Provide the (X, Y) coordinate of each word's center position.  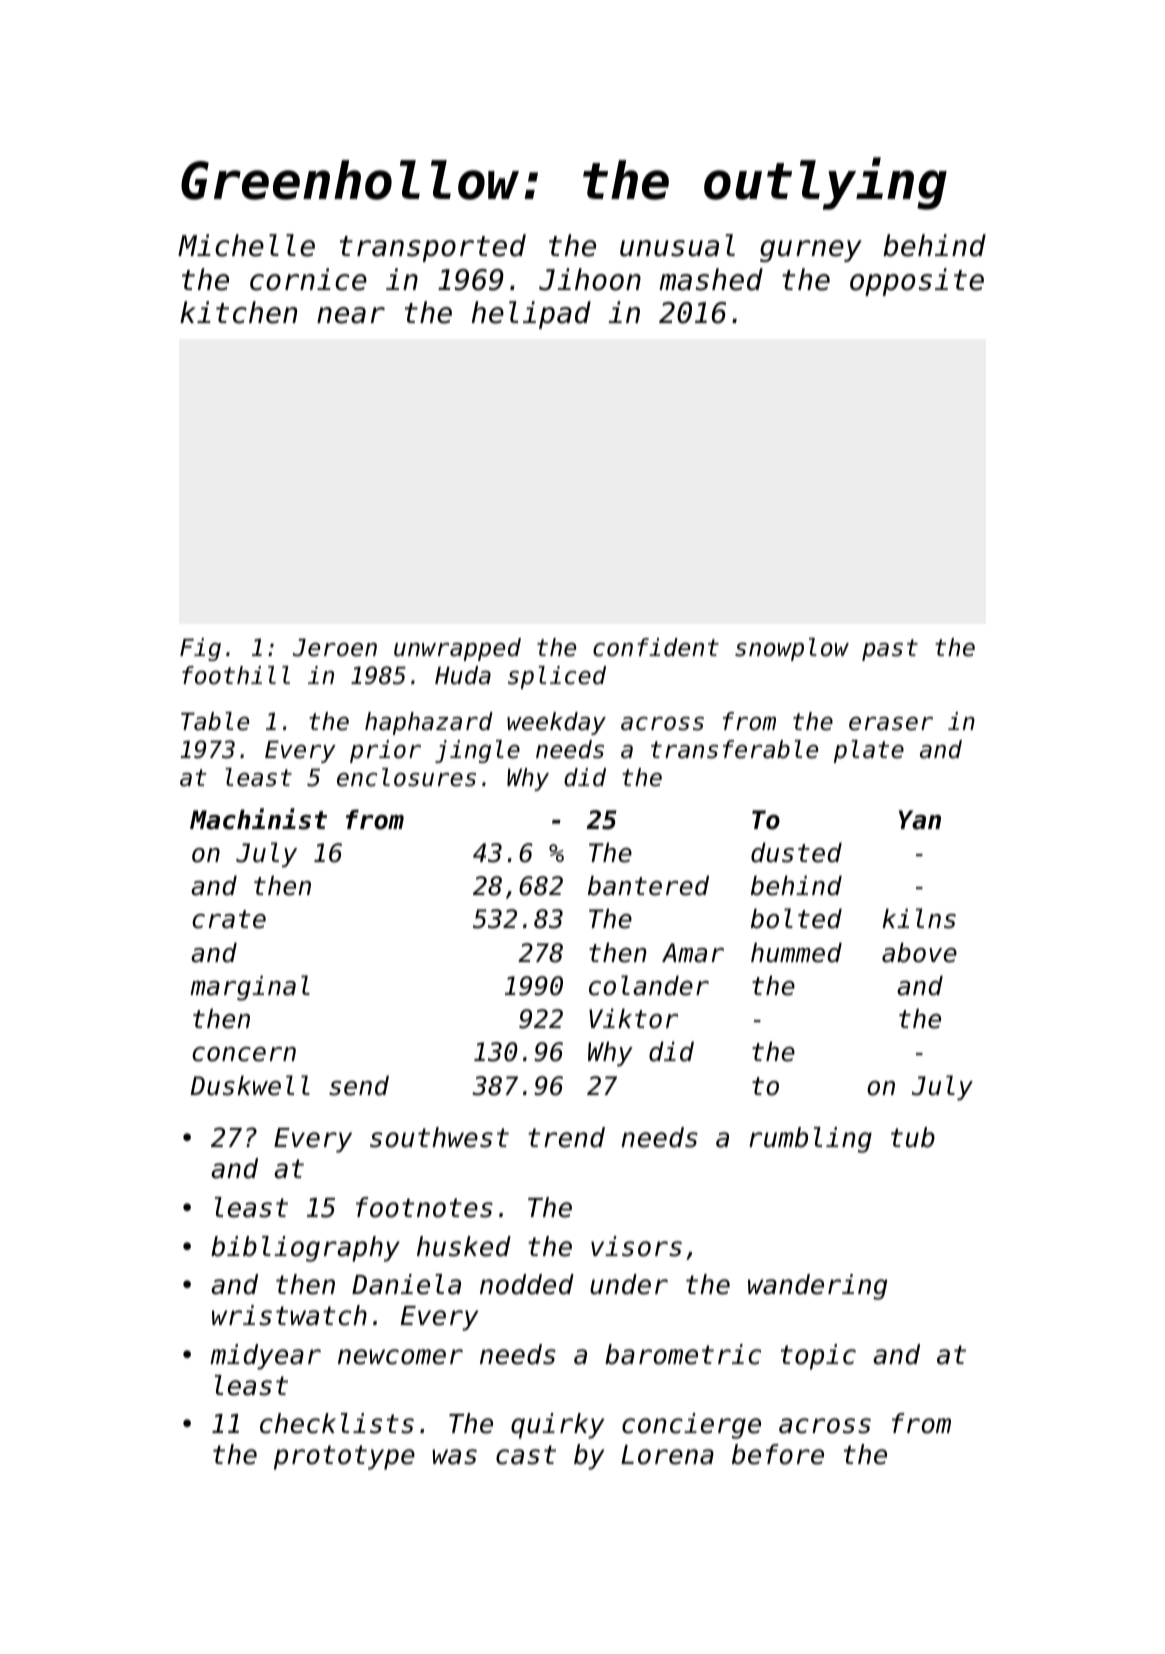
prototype (344, 1457)
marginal (250, 988)
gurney (811, 251)
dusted (796, 852)
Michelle (246, 245)
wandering (817, 1287)
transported (433, 248)
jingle (477, 751)
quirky (557, 1426)
